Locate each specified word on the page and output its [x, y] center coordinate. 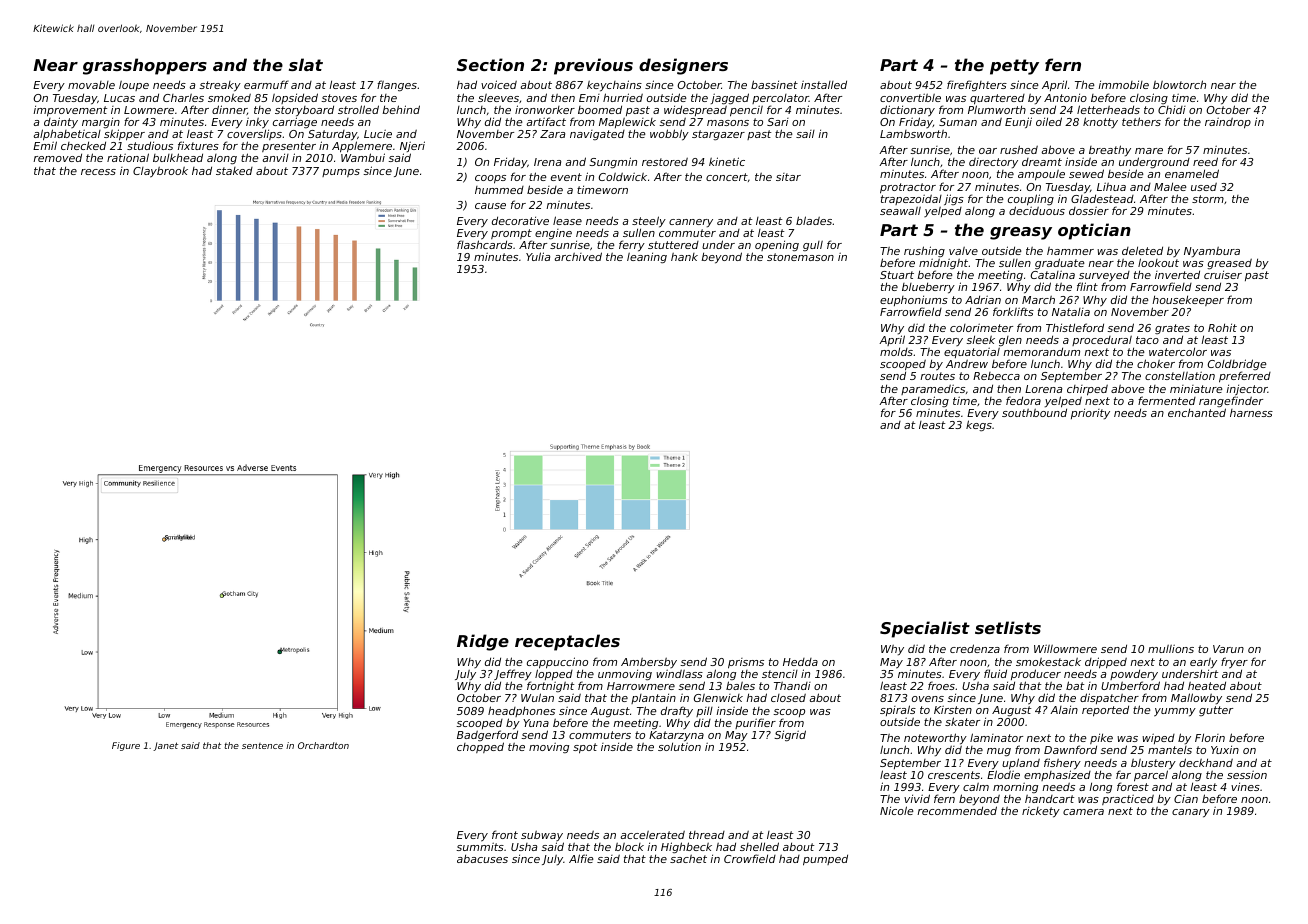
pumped [825, 860]
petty [1014, 67]
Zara [552, 134]
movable [91, 85]
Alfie [581, 858]
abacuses [482, 858]
